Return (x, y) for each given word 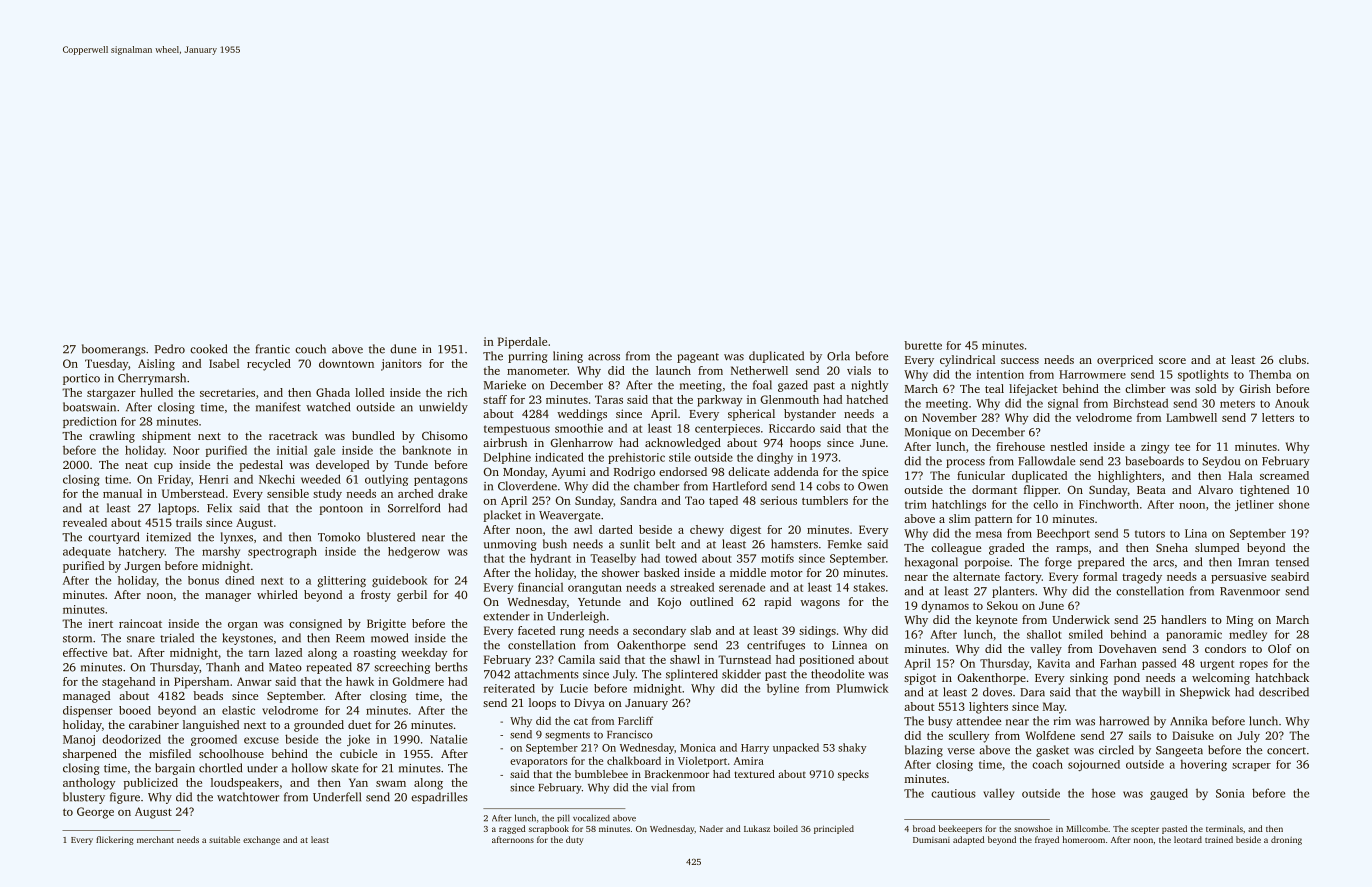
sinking (1089, 679)
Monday (524, 473)
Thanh (223, 667)
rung (572, 633)
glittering (341, 581)
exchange (261, 840)
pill (563, 818)
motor (787, 573)
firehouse (1020, 446)
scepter (1145, 830)
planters (1013, 592)
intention (1000, 374)
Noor (186, 450)
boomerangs (114, 350)
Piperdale (522, 343)
